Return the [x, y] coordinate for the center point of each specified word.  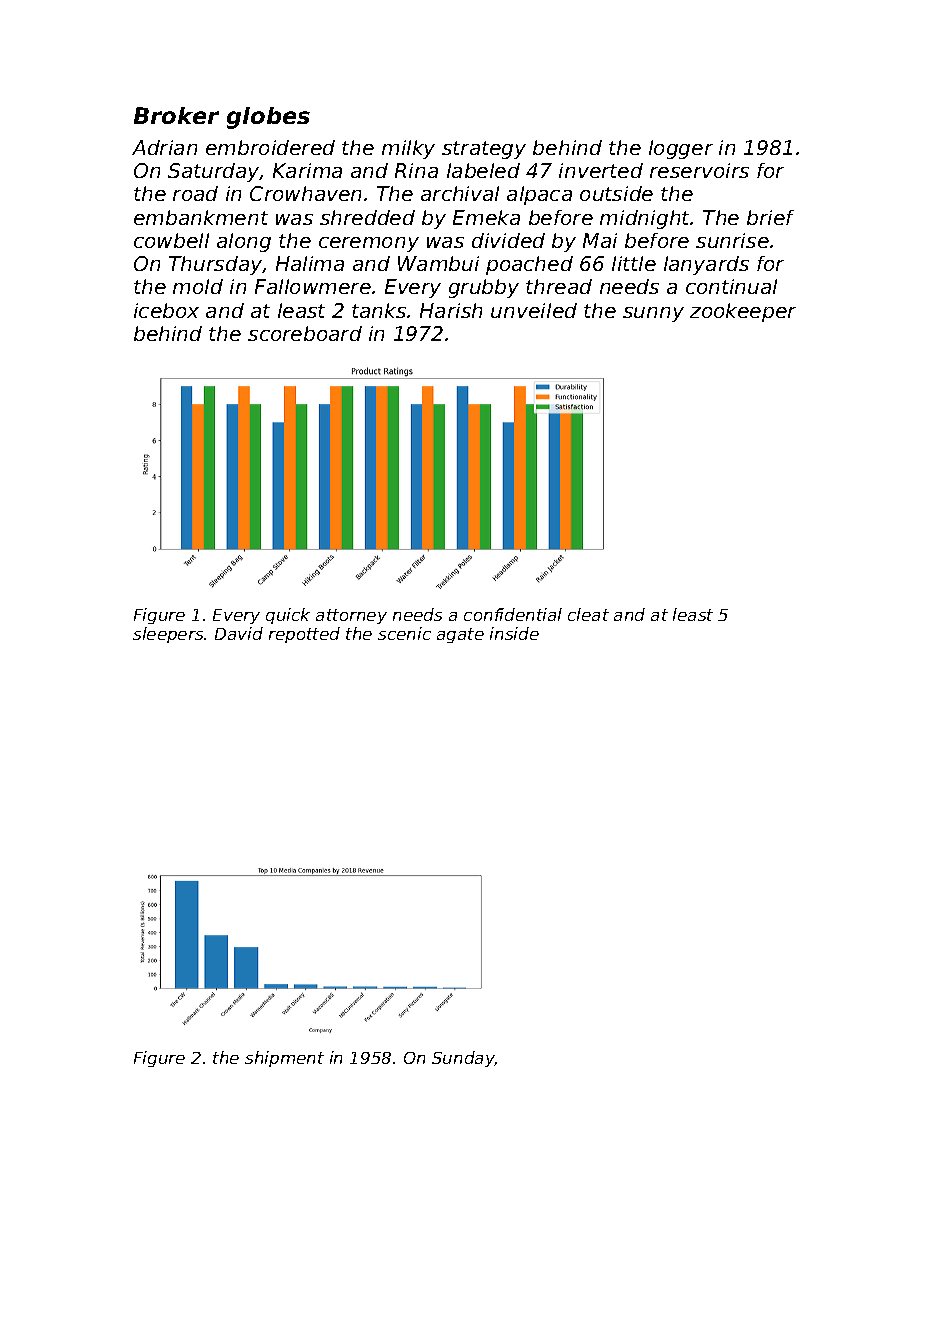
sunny [653, 314]
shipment [284, 1059]
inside [514, 633]
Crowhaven [305, 193]
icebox [166, 310]
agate [460, 635]
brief [770, 217]
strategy [484, 150]
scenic [404, 633]
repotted [304, 635]
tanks [379, 310]
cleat [588, 614]
